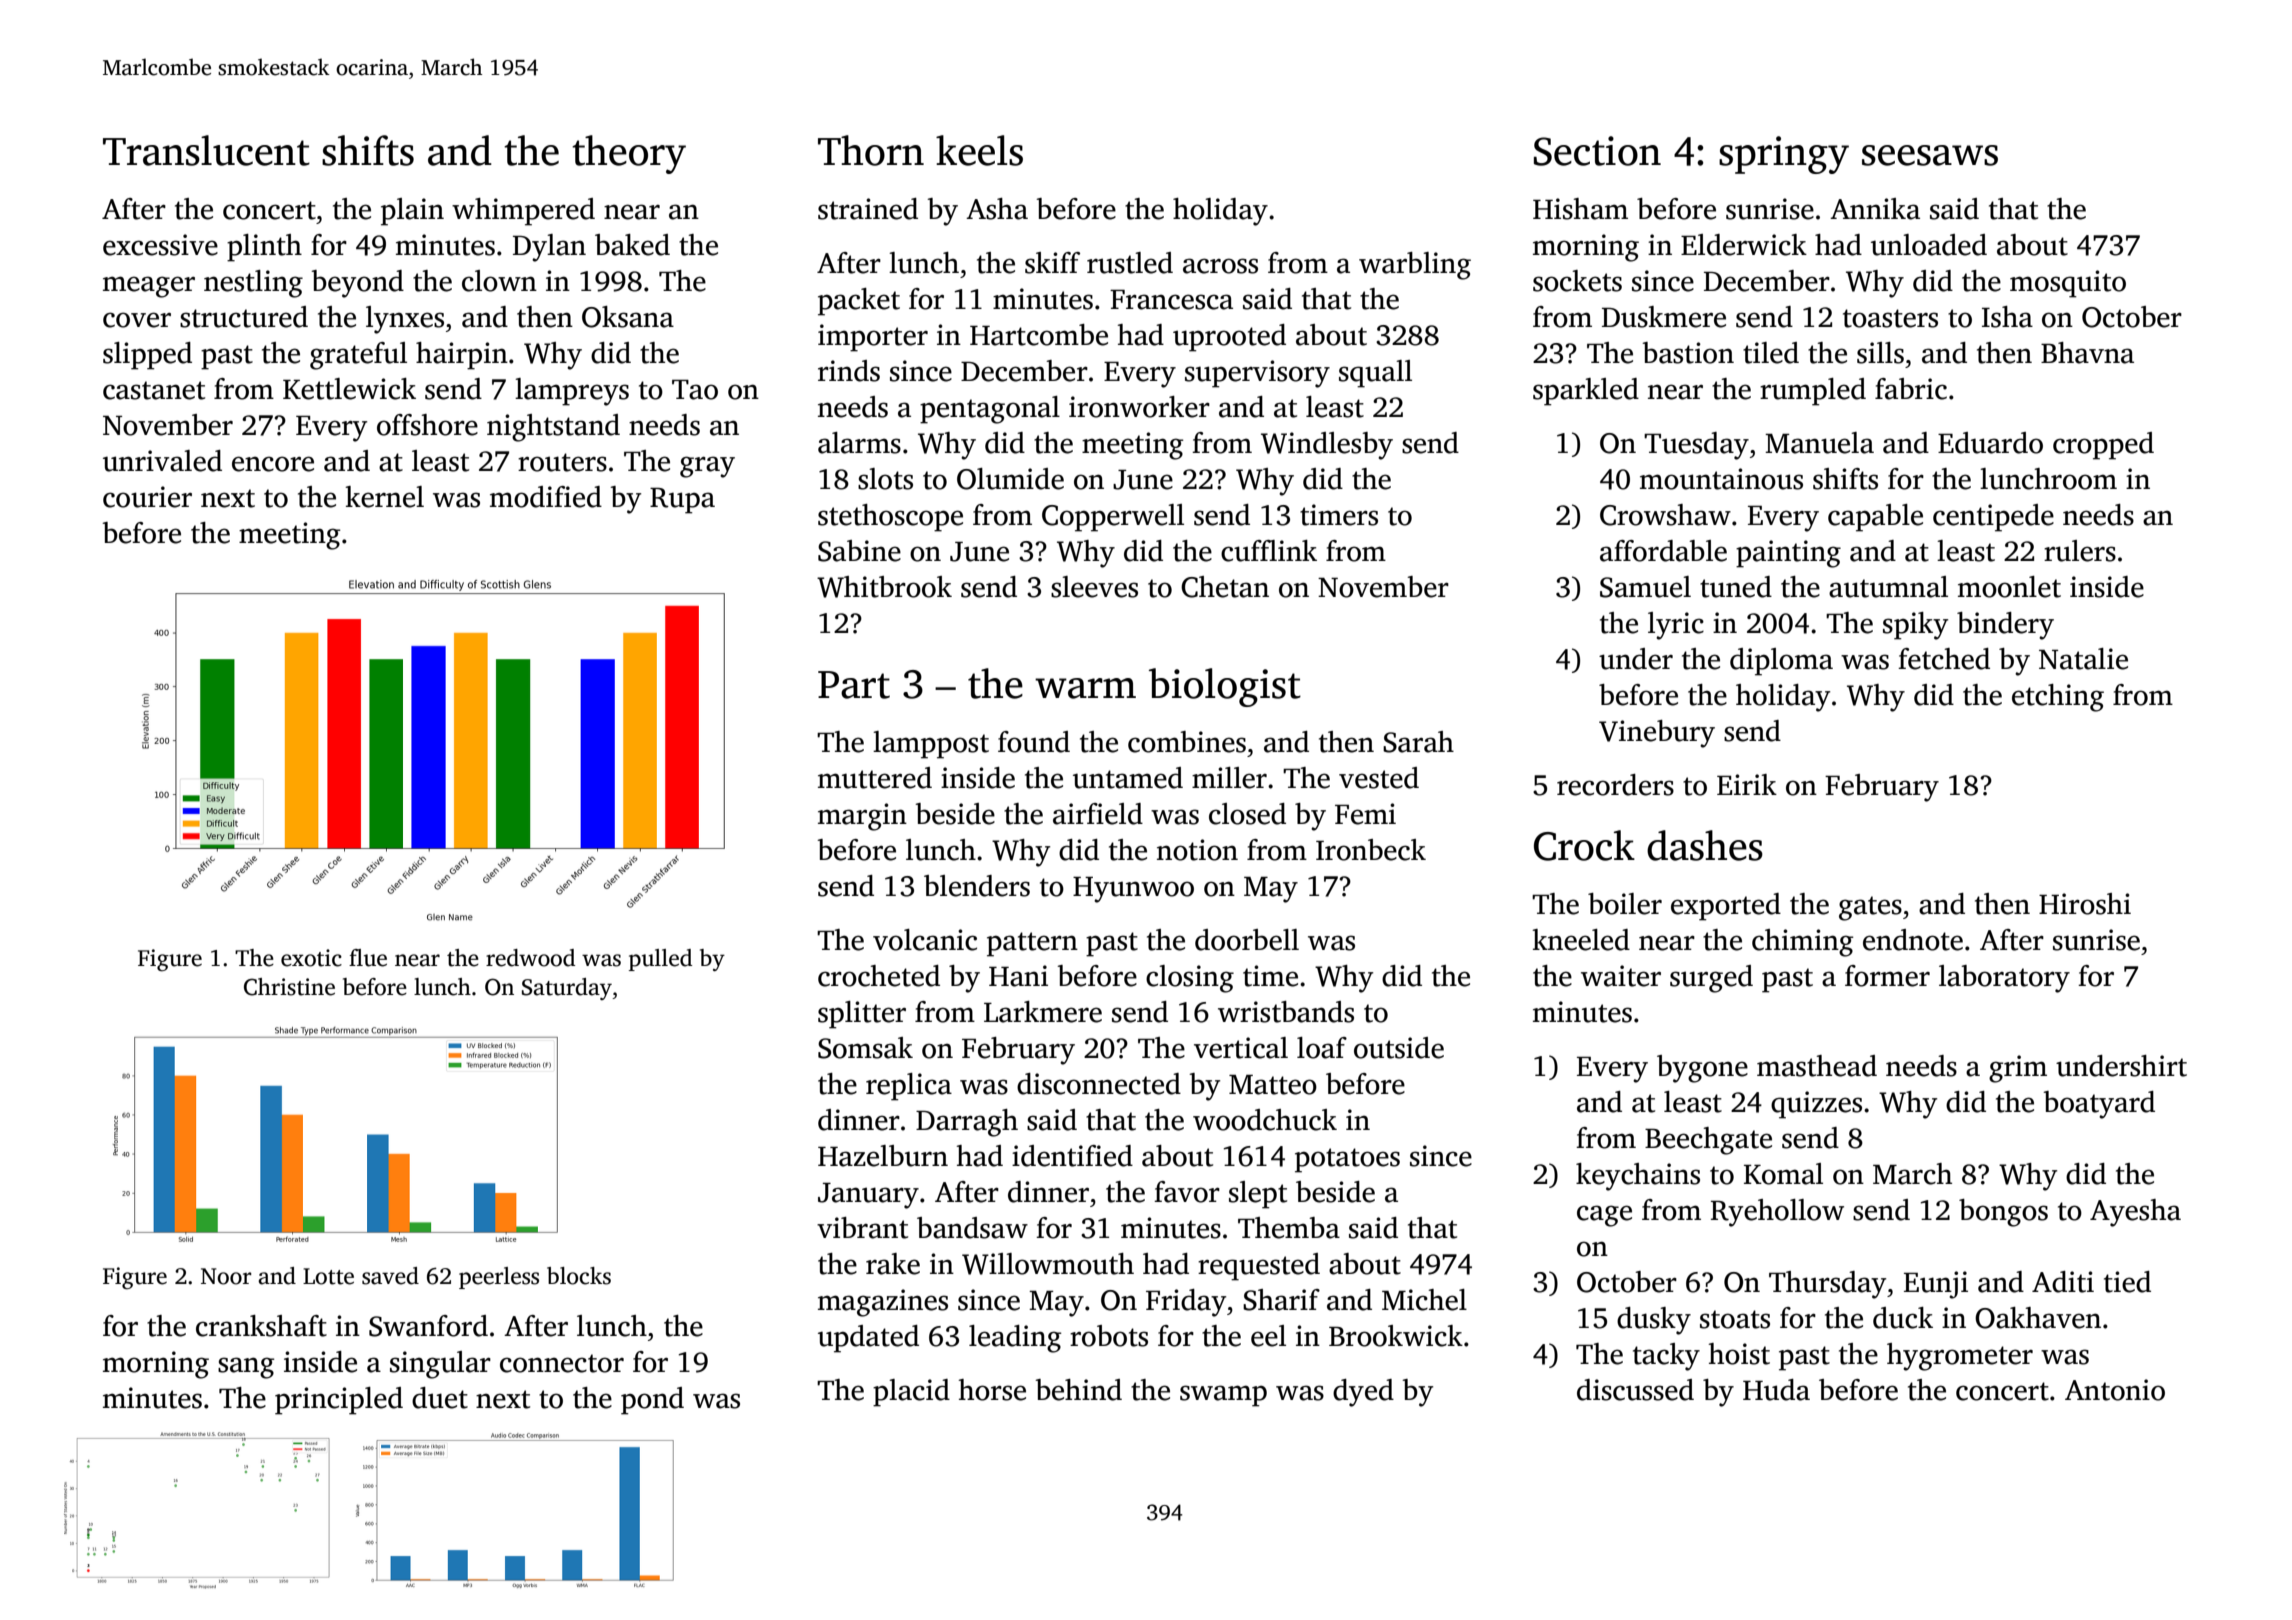 Image resolution: width=2292 pixels, height=1620 pixels. I want to click on seesaws, so click(1930, 155).
